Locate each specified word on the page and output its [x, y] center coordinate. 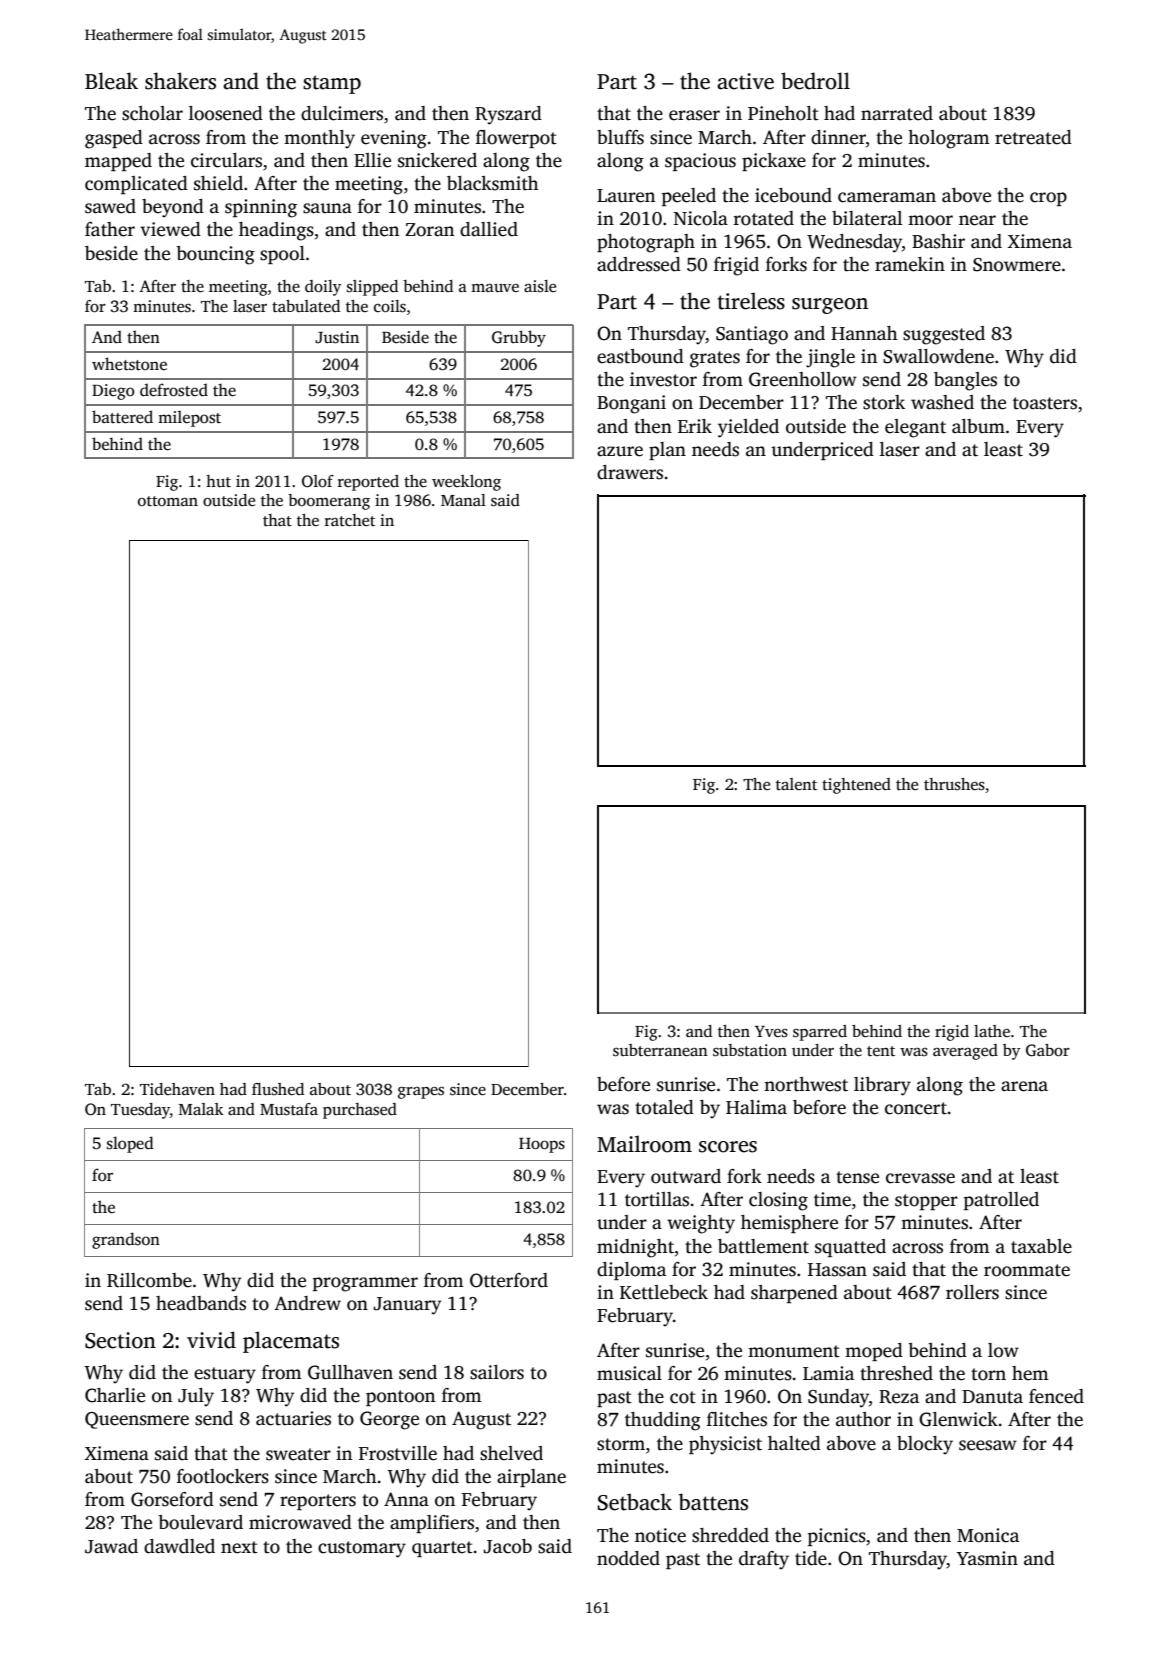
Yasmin [987, 1558]
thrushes [954, 784]
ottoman [168, 501]
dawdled [179, 1546]
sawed [110, 206]
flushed [278, 1089]
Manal [463, 500]
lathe [992, 1031]
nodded [628, 1558]
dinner [838, 137]
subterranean [660, 1050]
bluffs [620, 137]
